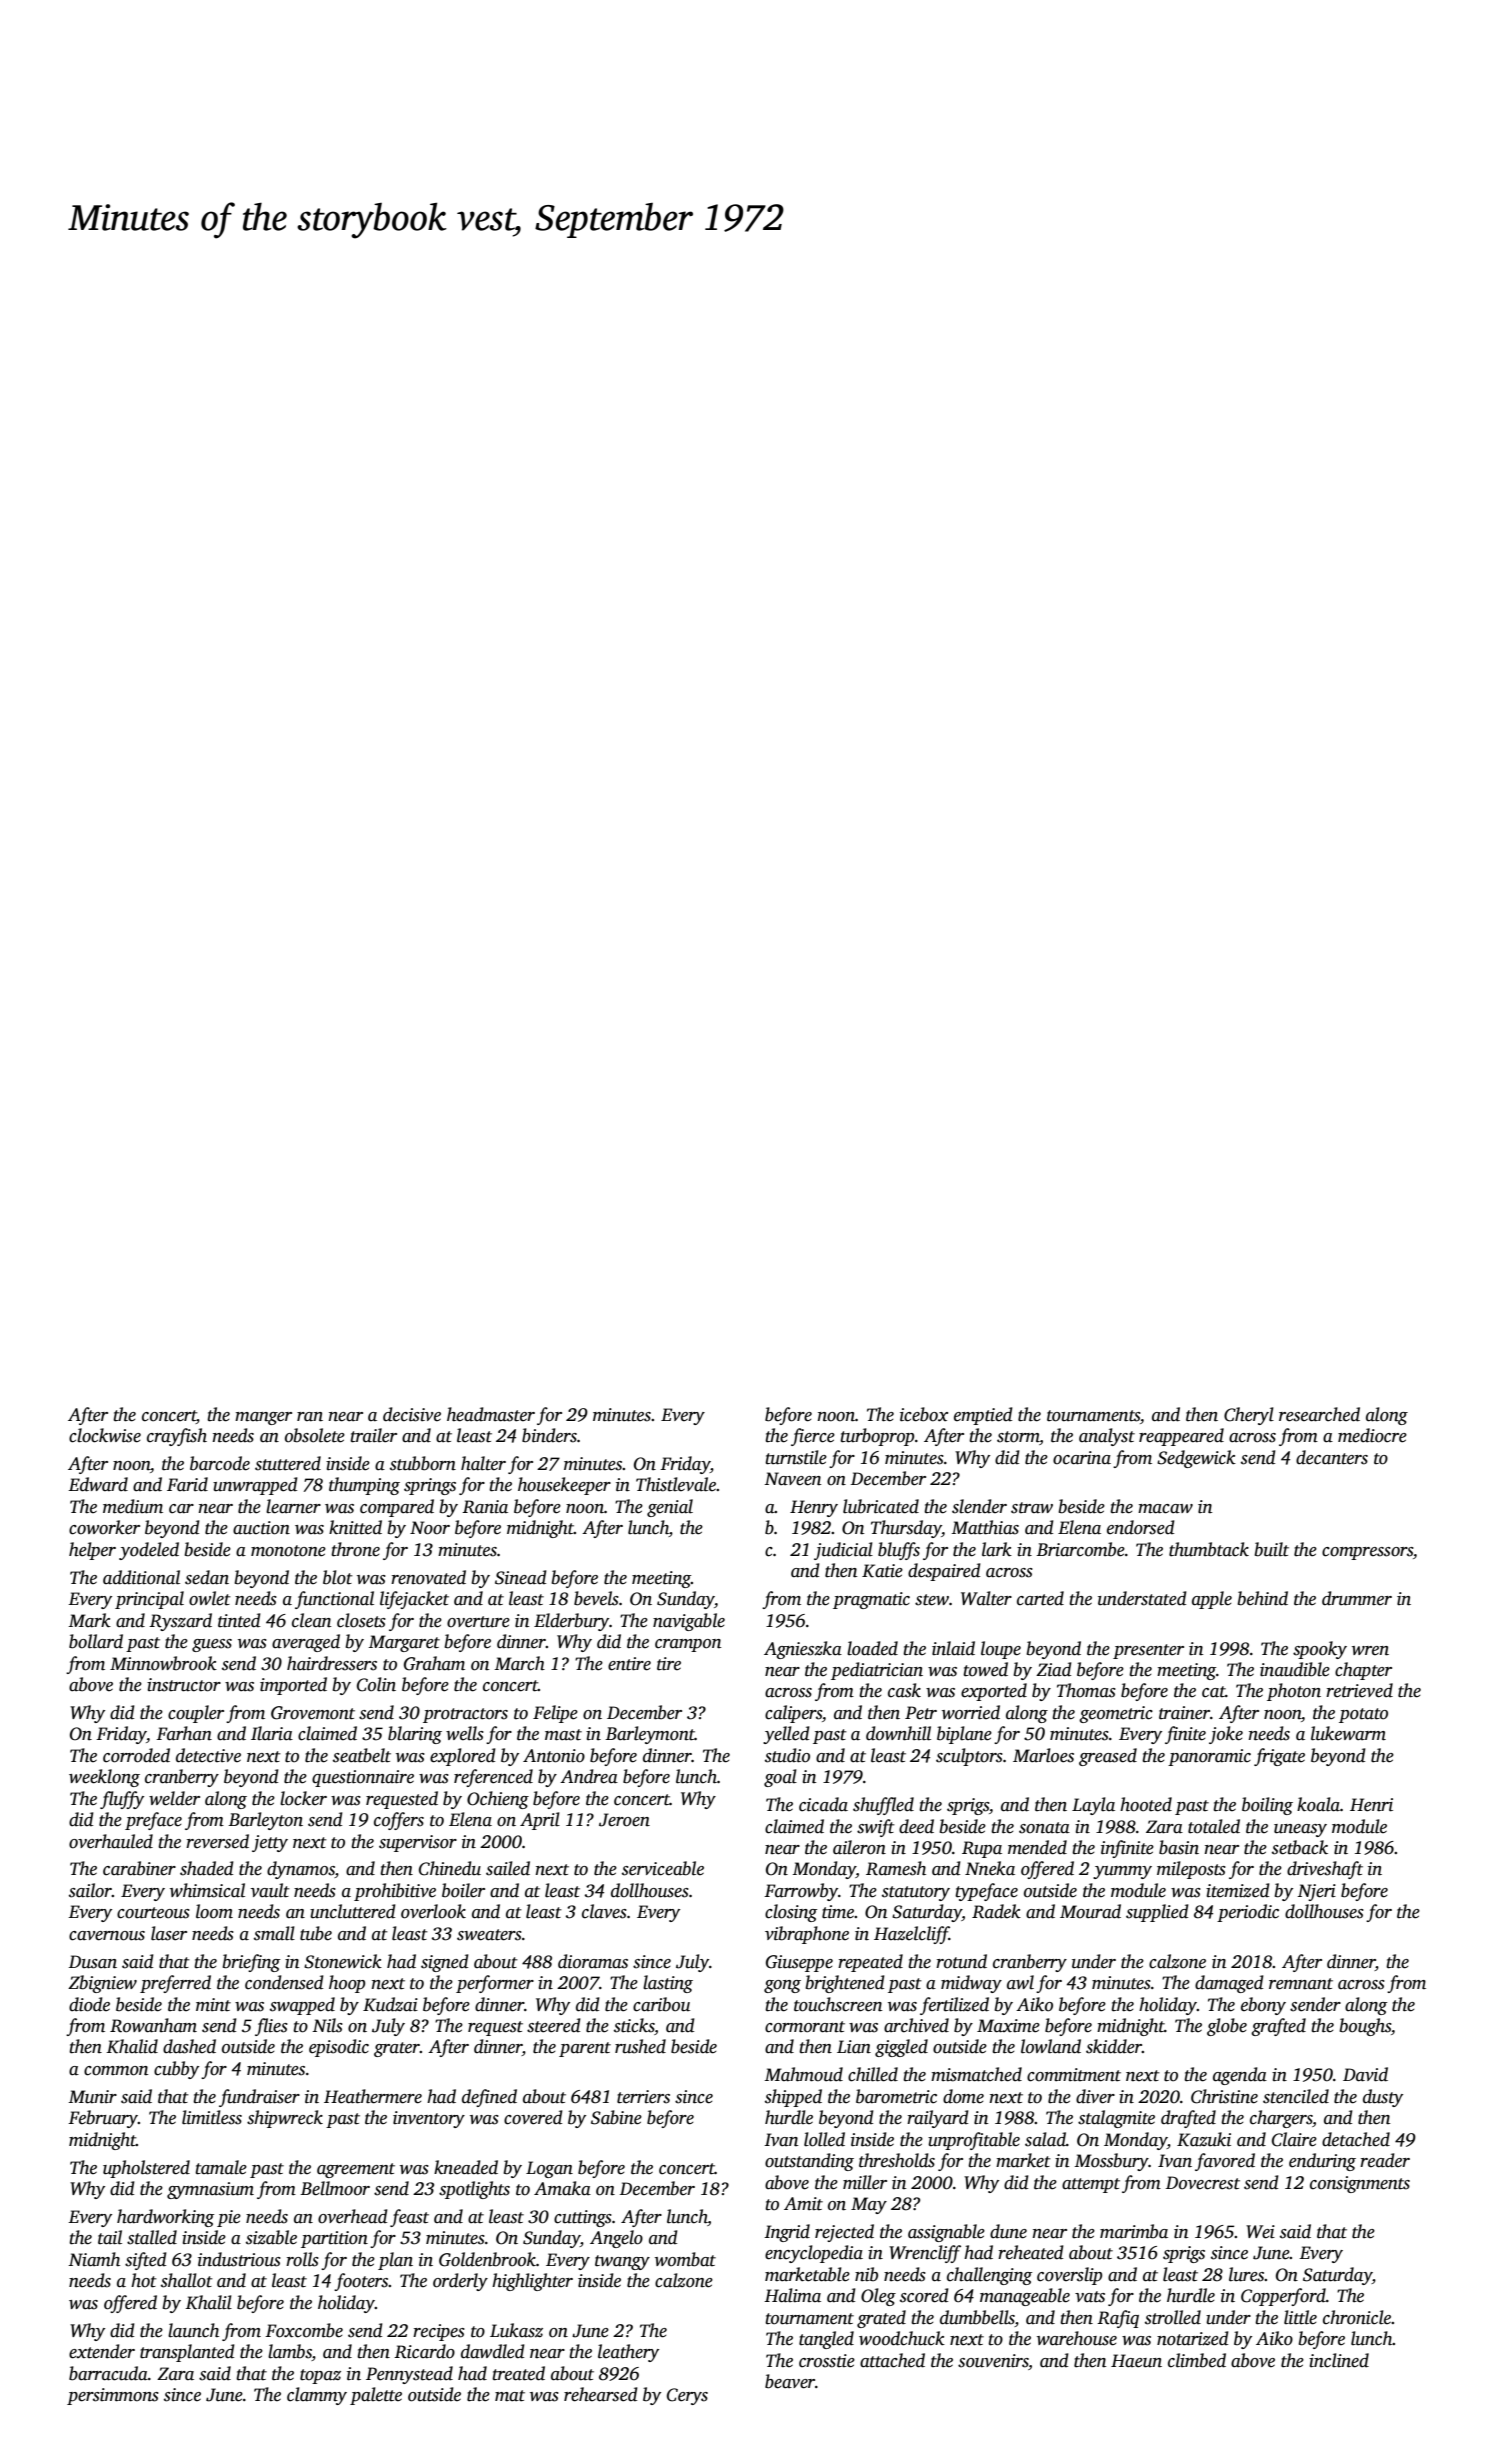 The width and height of the page is (1496, 2464). What do you see at coordinates (1319, 1414) in the page?
I see `researched` at bounding box center [1319, 1414].
